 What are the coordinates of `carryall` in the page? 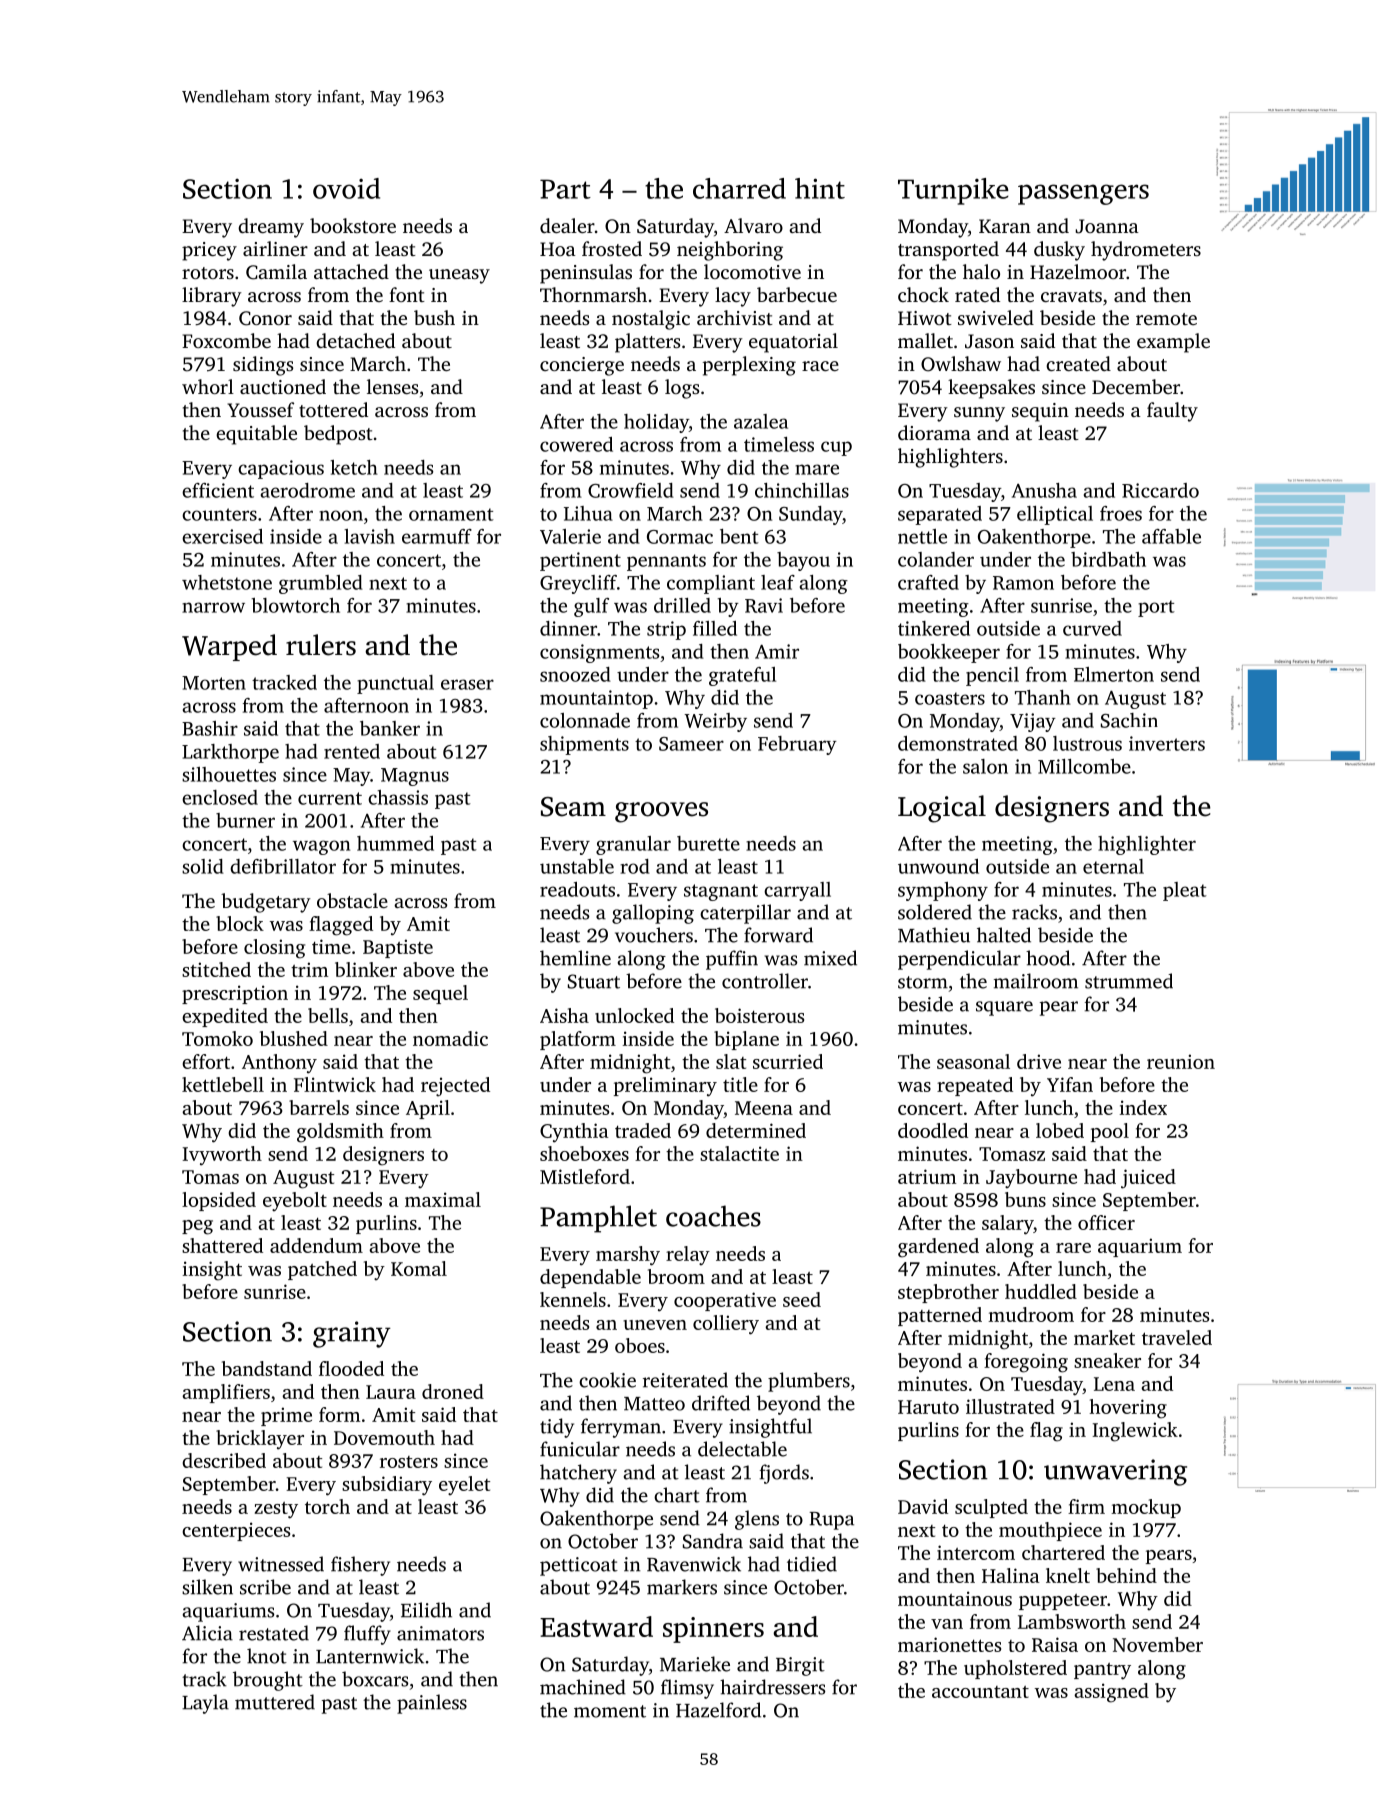 It's located at (797, 891).
